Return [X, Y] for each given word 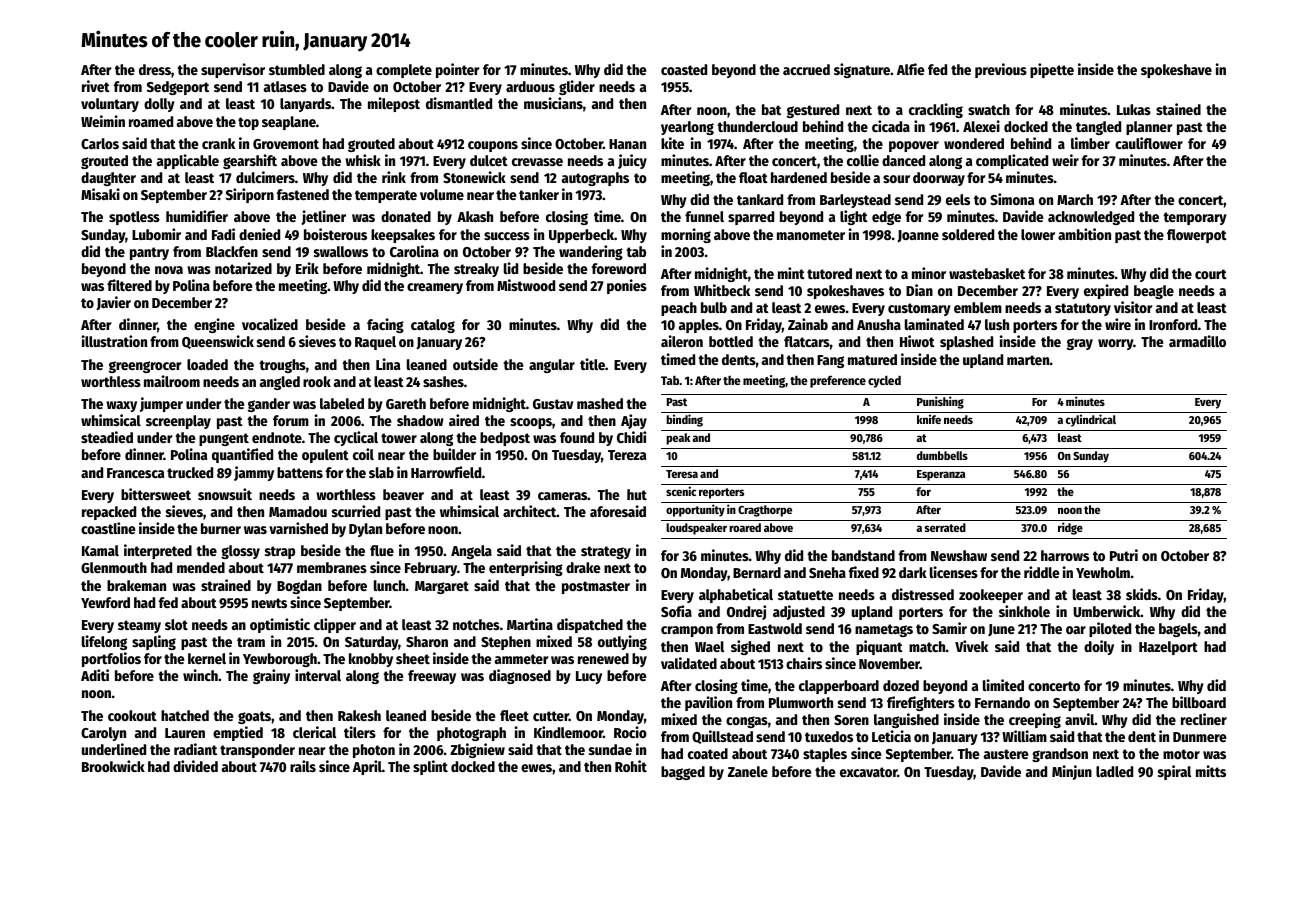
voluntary [110, 105]
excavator [868, 772]
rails [303, 766]
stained [1178, 109]
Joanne [918, 236]
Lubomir [156, 234]
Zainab [808, 324]
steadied [107, 437]
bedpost [505, 439]
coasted [684, 69]
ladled [1114, 771]
